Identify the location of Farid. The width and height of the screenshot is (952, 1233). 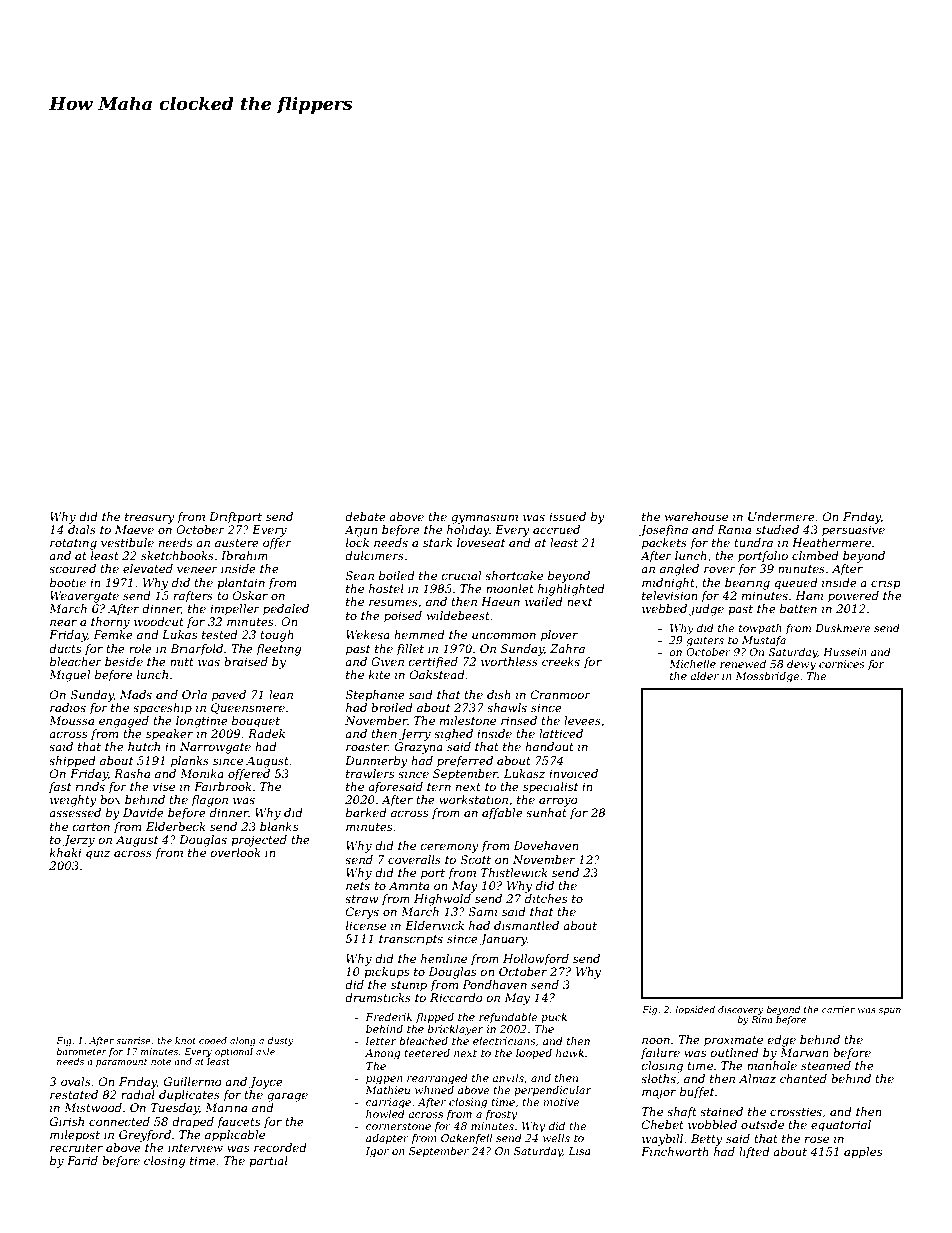
(82, 1160).
